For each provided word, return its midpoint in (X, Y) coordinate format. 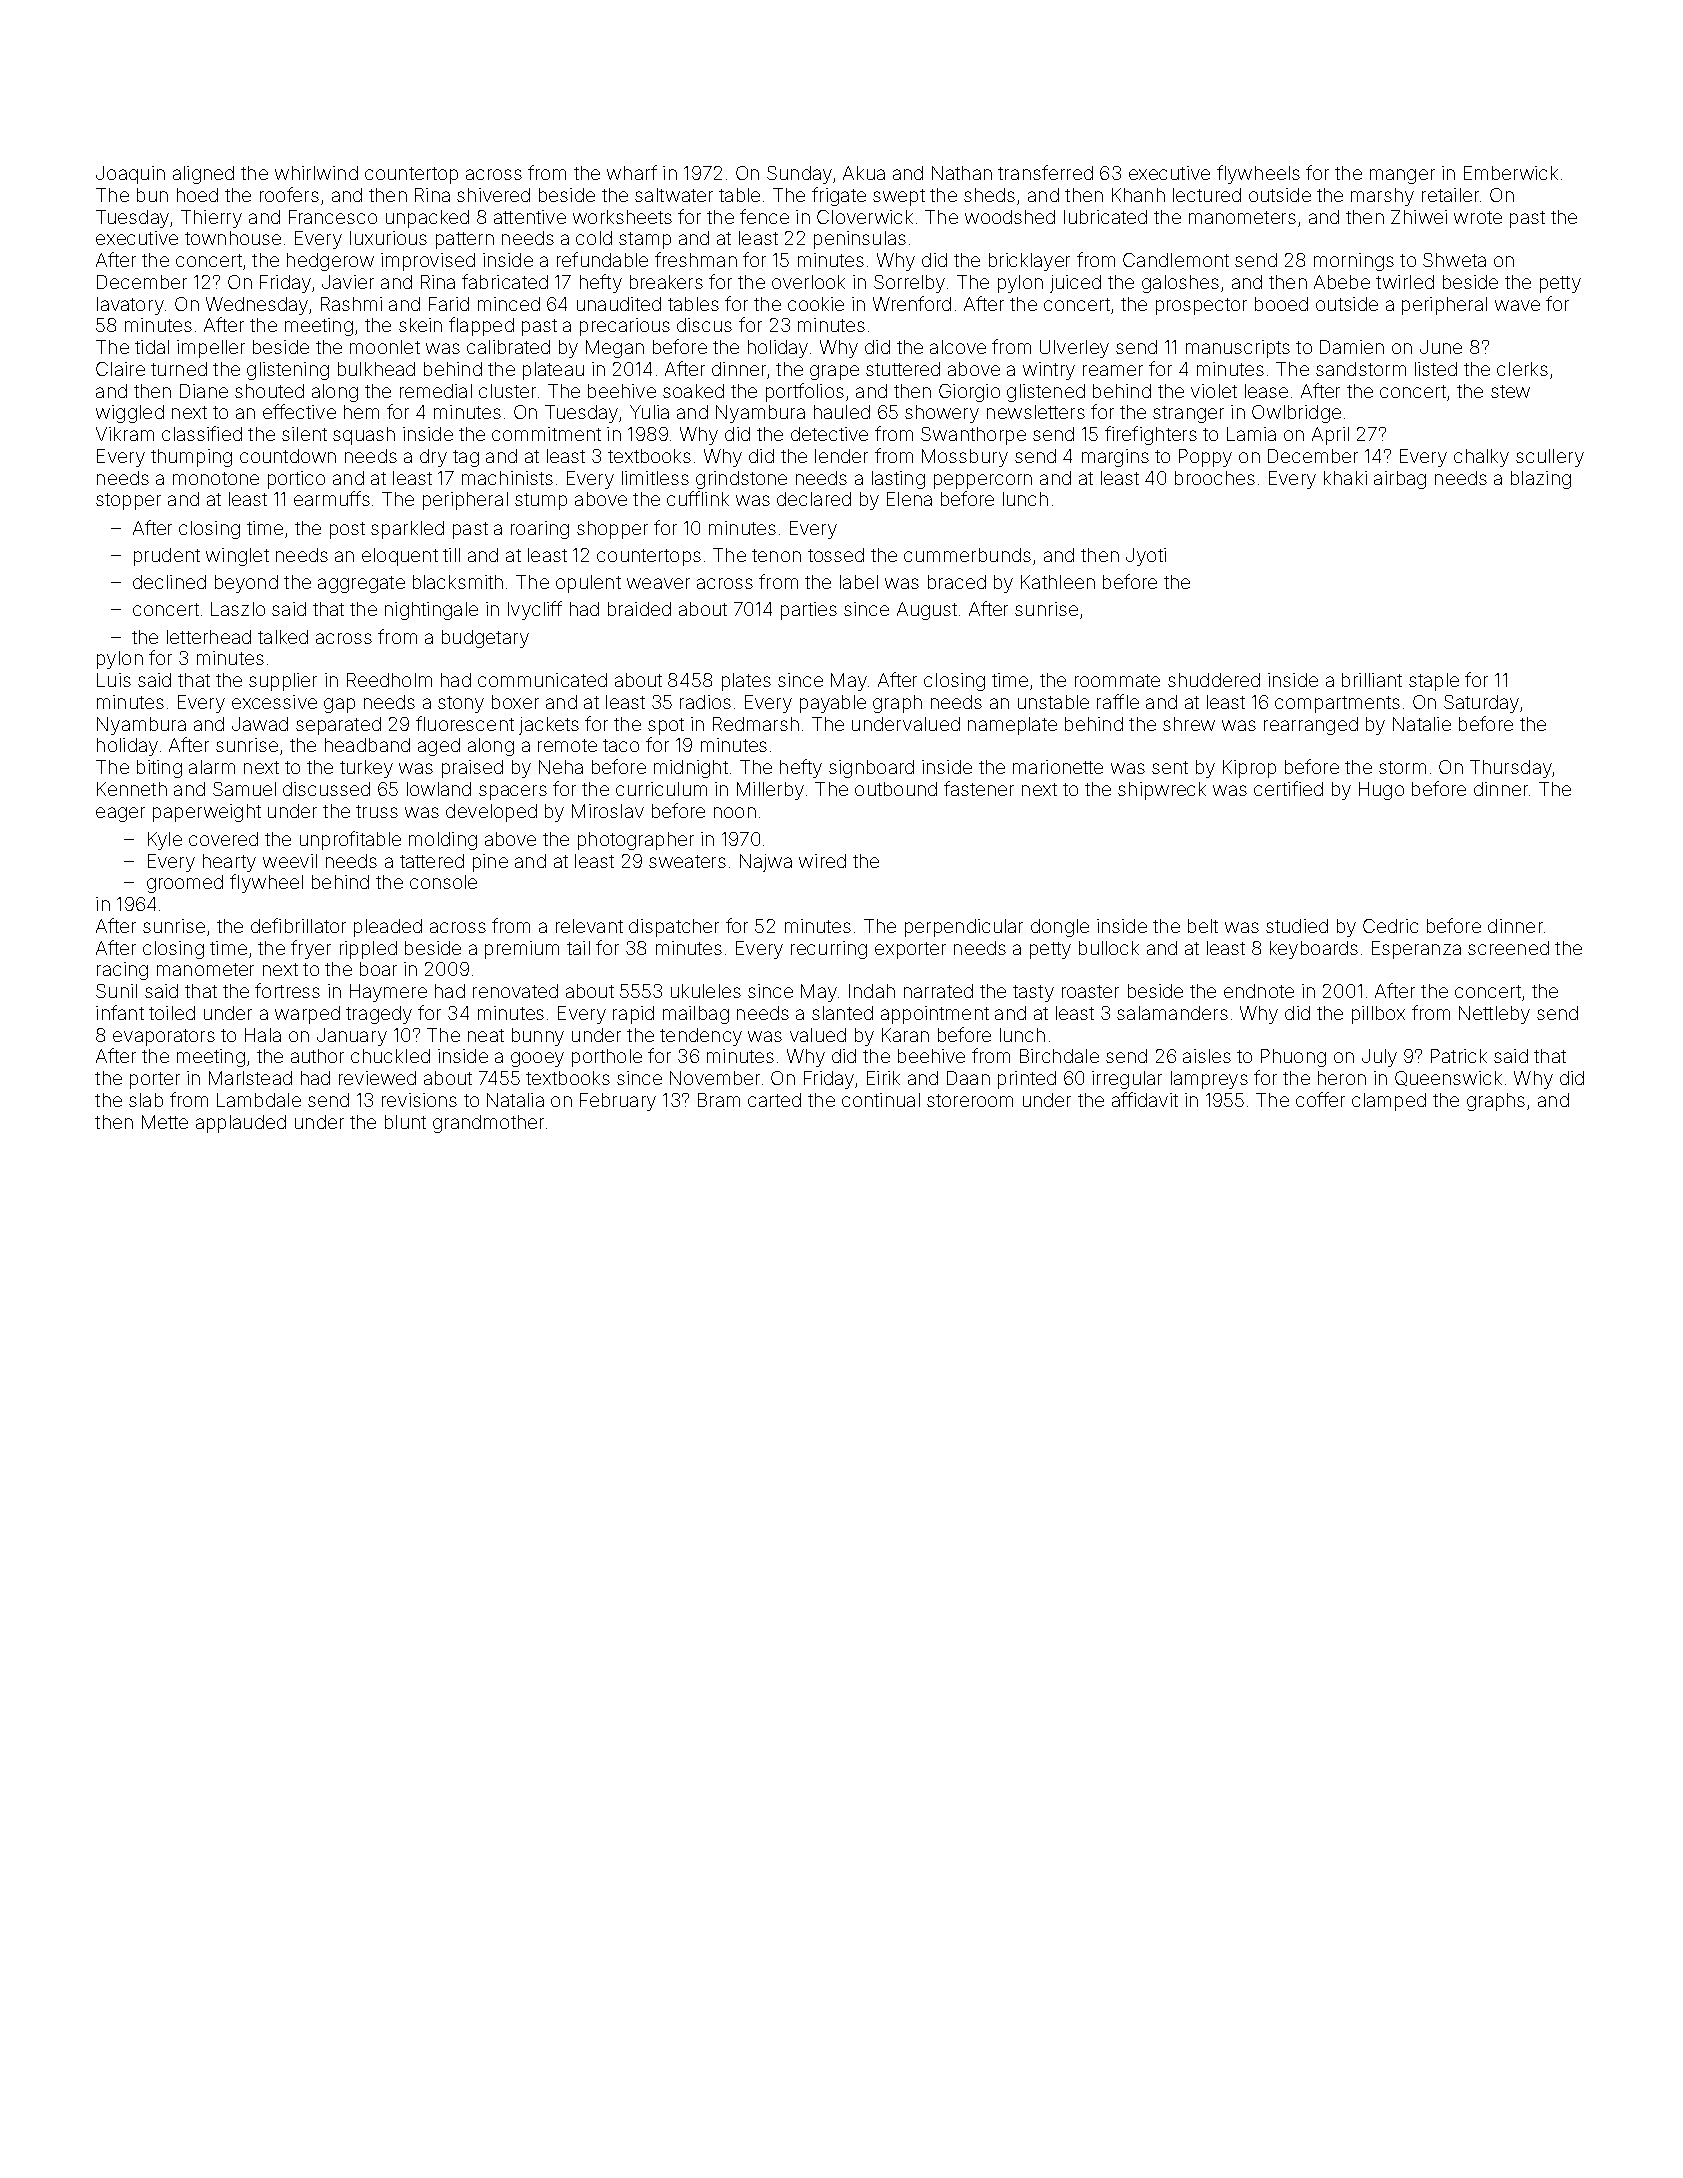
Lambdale (259, 1100)
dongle (1060, 928)
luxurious (388, 238)
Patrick (1459, 1056)
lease (1266, 391)
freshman (696, 259)
